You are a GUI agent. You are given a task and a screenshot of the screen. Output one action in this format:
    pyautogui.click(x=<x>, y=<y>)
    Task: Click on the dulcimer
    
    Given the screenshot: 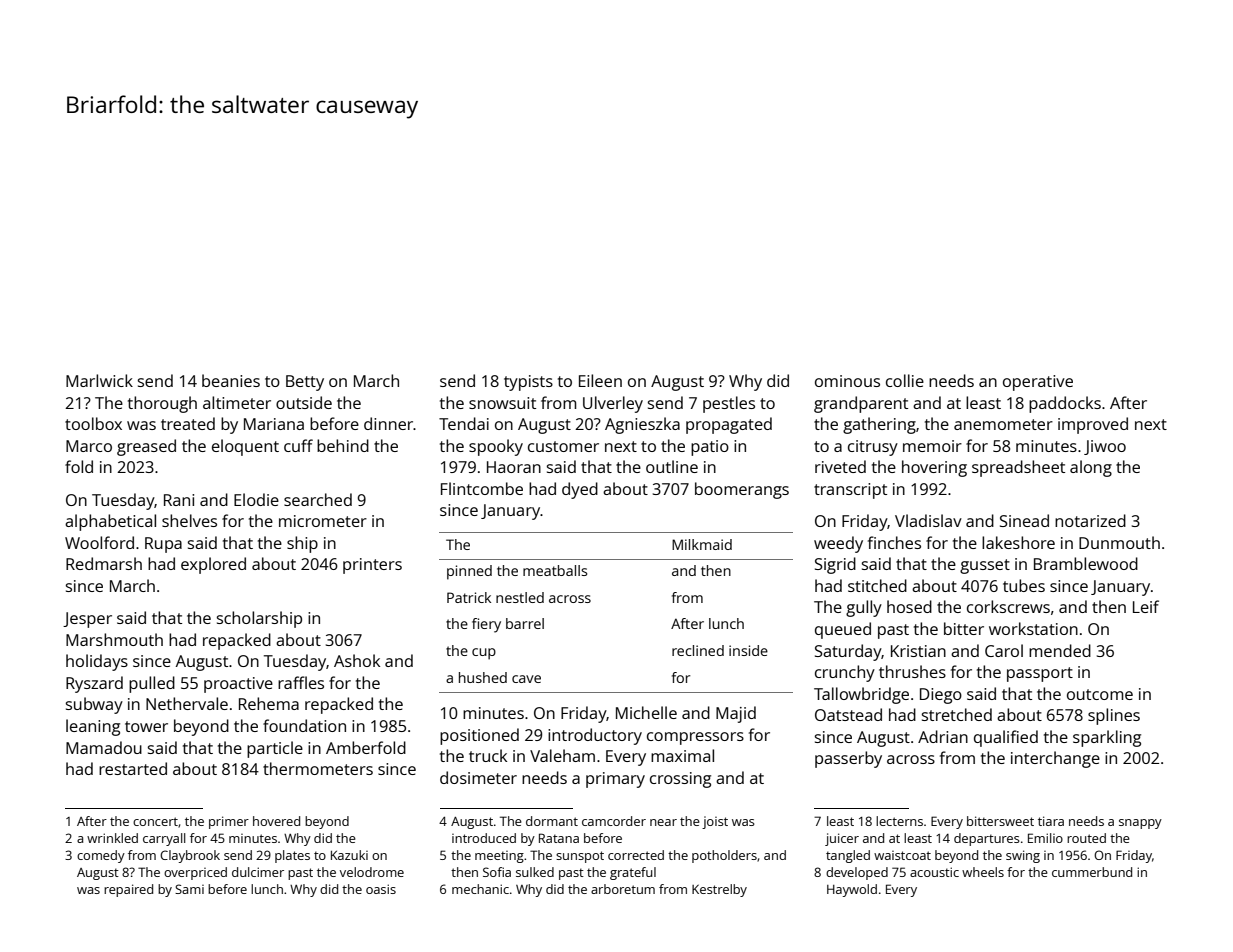 What is the action you would take?
    pyautogui.click(x=258, y=872)
